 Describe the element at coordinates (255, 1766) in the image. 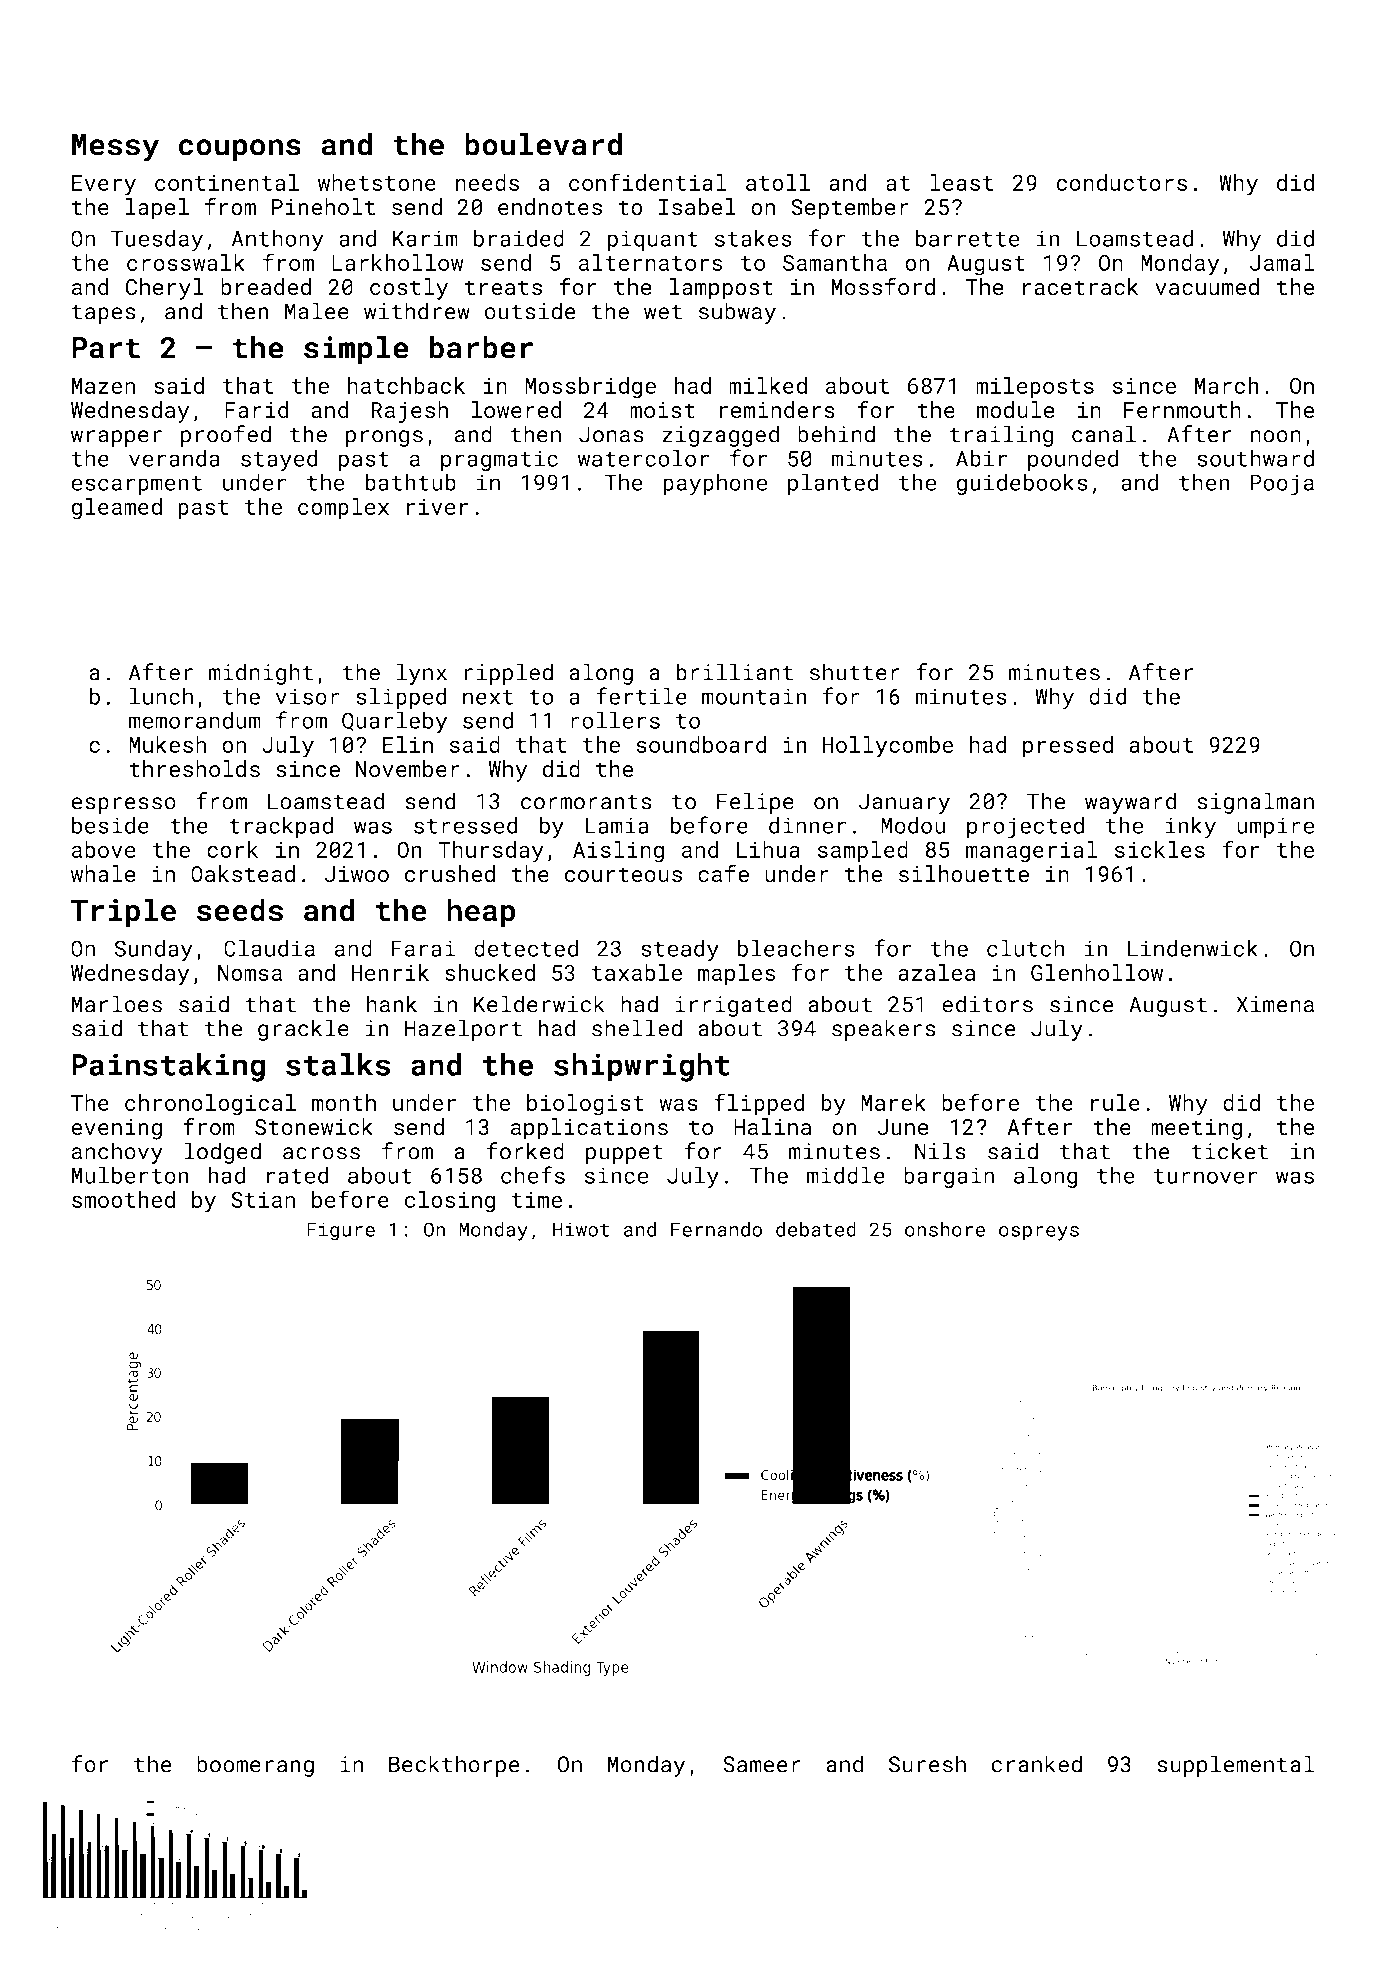

I see `boomerang` at that location.
